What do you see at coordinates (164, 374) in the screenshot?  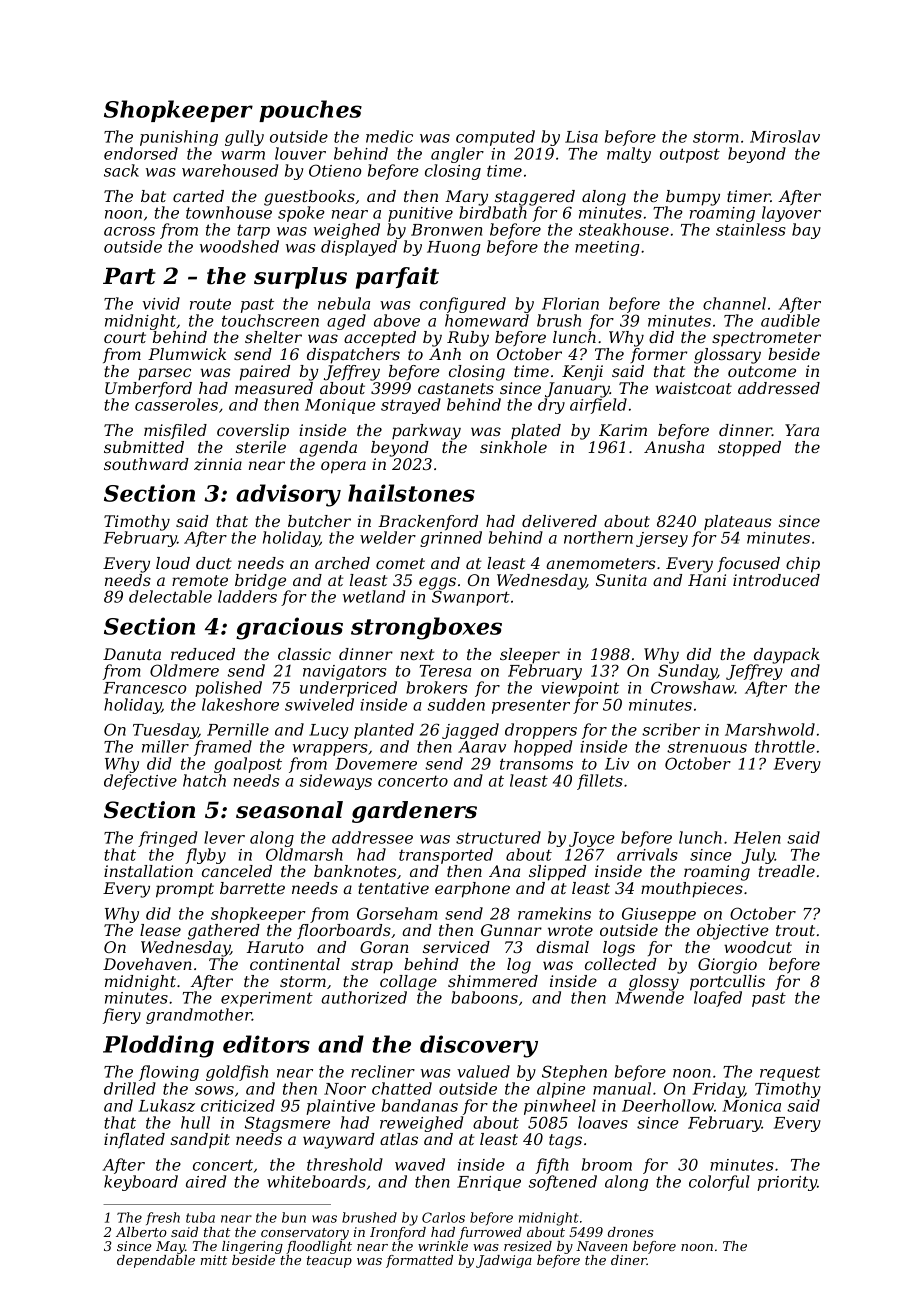 I see `parsec` at bounding box center [164, 374].
